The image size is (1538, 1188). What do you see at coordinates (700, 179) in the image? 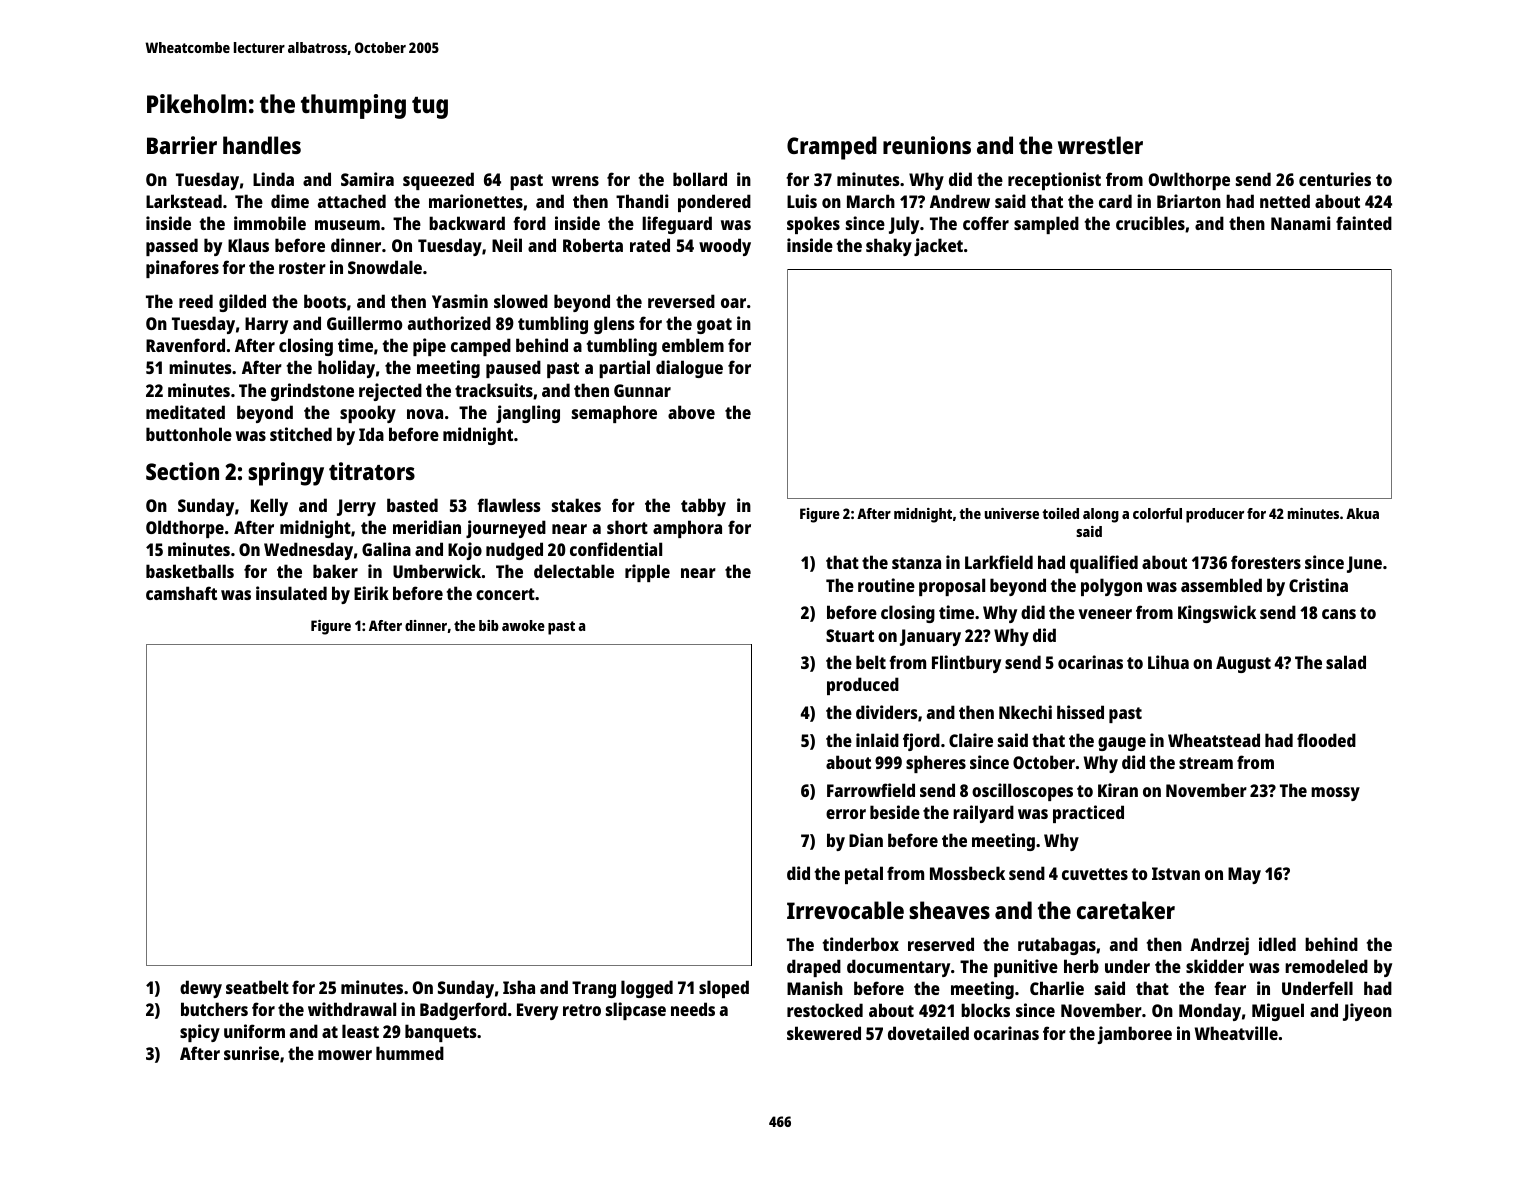
I see `bollard` at bounding box center [700, 179].
